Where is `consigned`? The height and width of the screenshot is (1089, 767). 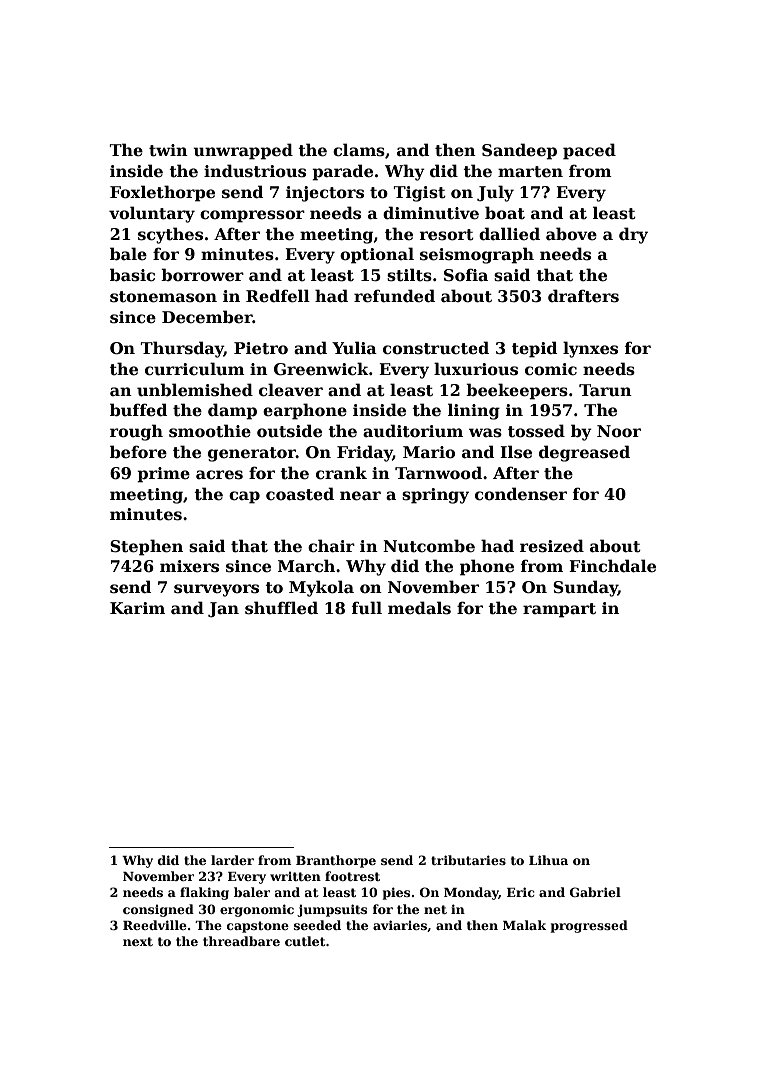 consigned is located at coordinates (158, 910).
